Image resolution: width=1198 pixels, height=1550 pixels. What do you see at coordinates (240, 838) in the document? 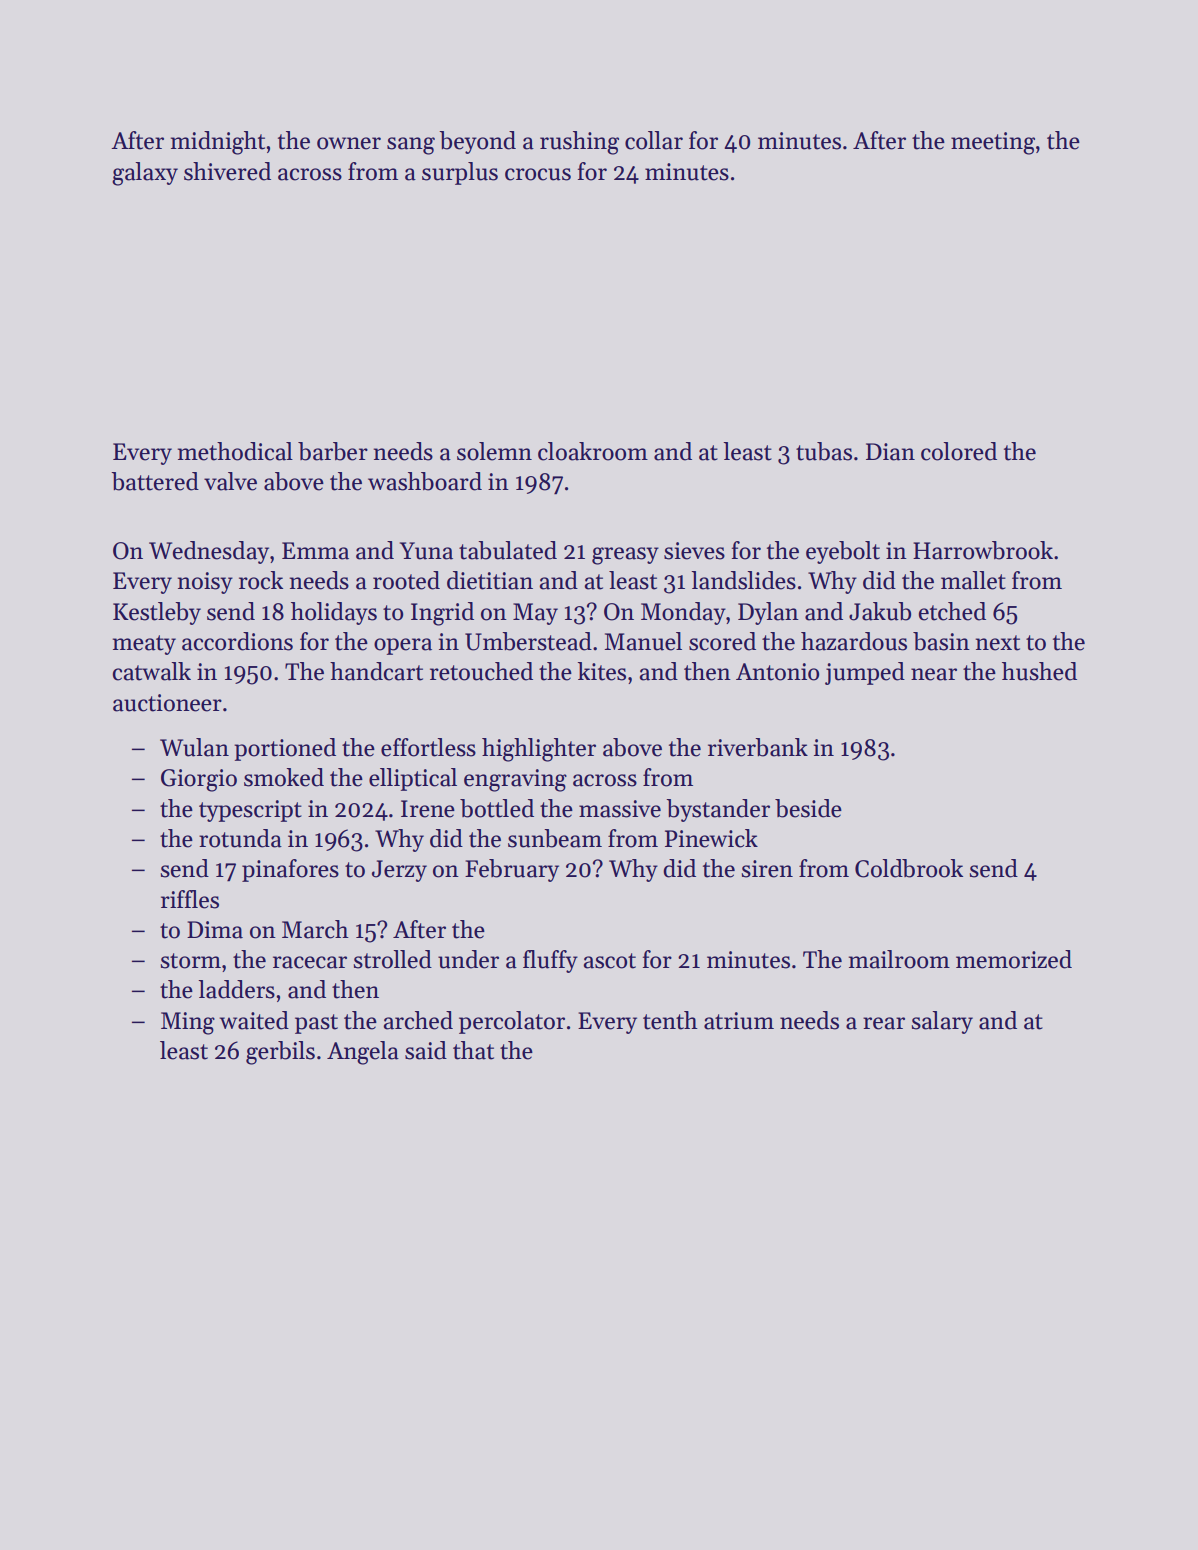
I see `rotunda` at bounding box center [240, 838].
